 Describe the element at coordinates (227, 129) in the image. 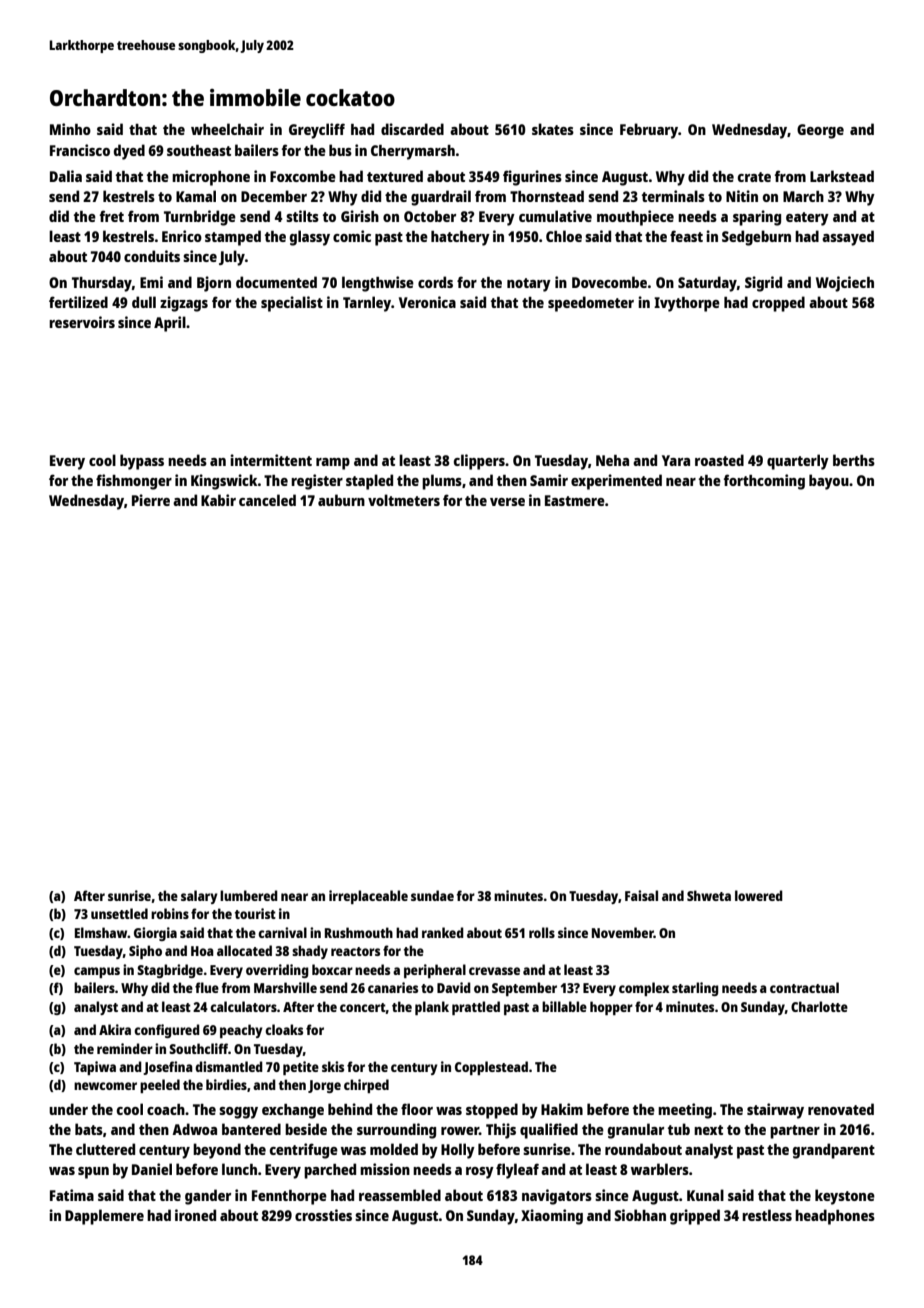

I see `wheelchair` at that location.
